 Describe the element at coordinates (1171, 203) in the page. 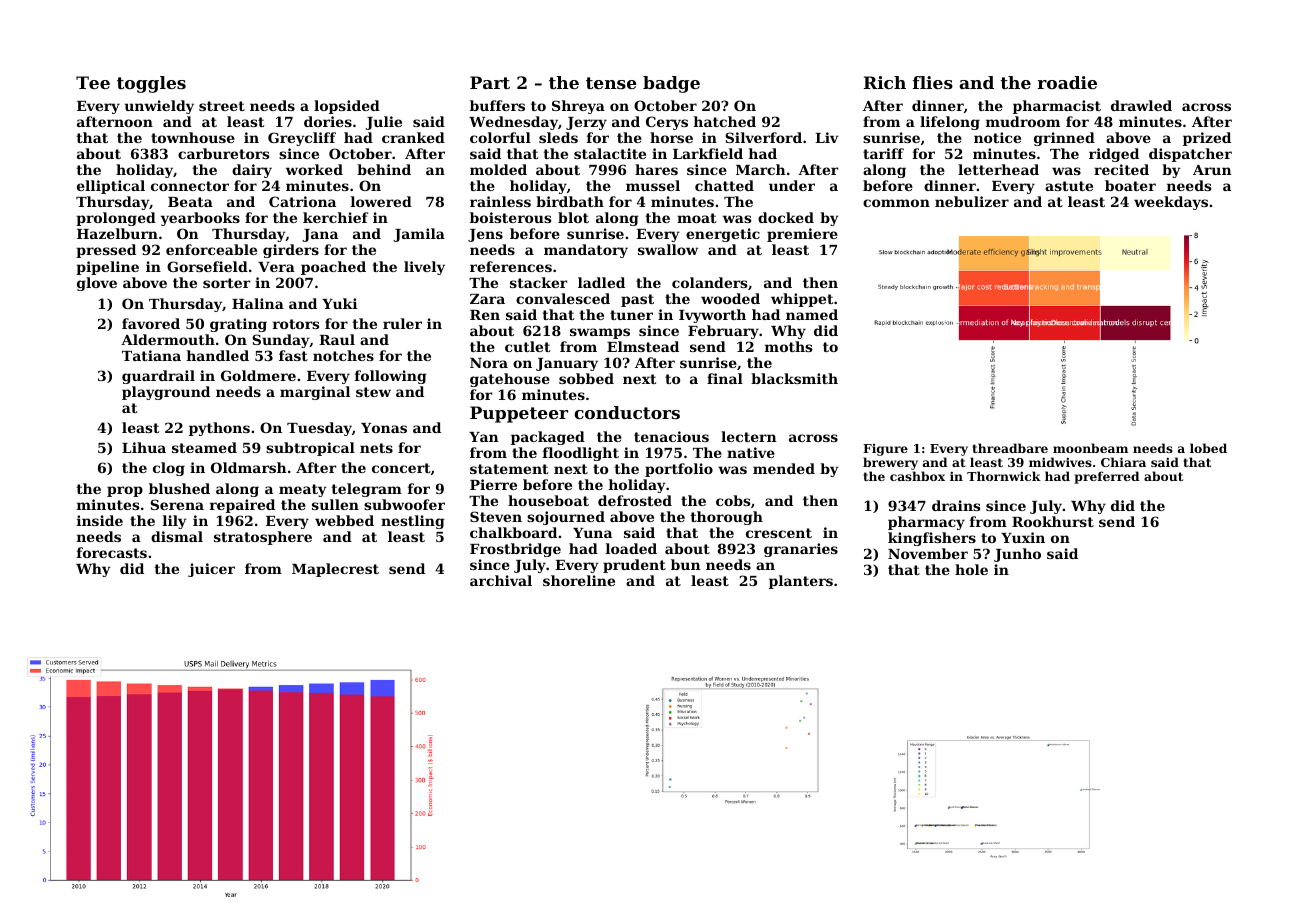

I see `weekdays` at that location.
